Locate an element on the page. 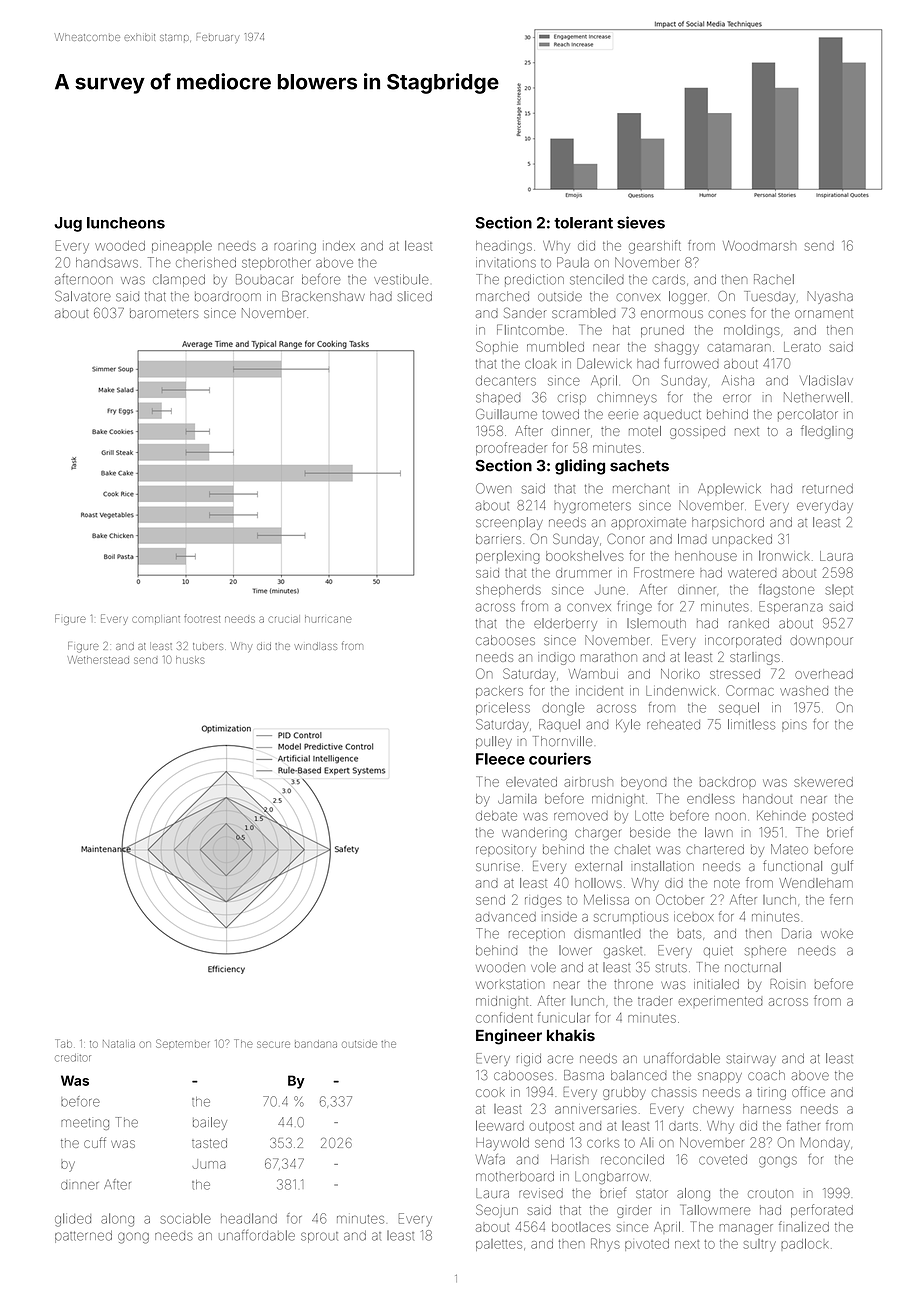 The image size is (908, 1316). proofreader is located at coordinates (511, 448).
